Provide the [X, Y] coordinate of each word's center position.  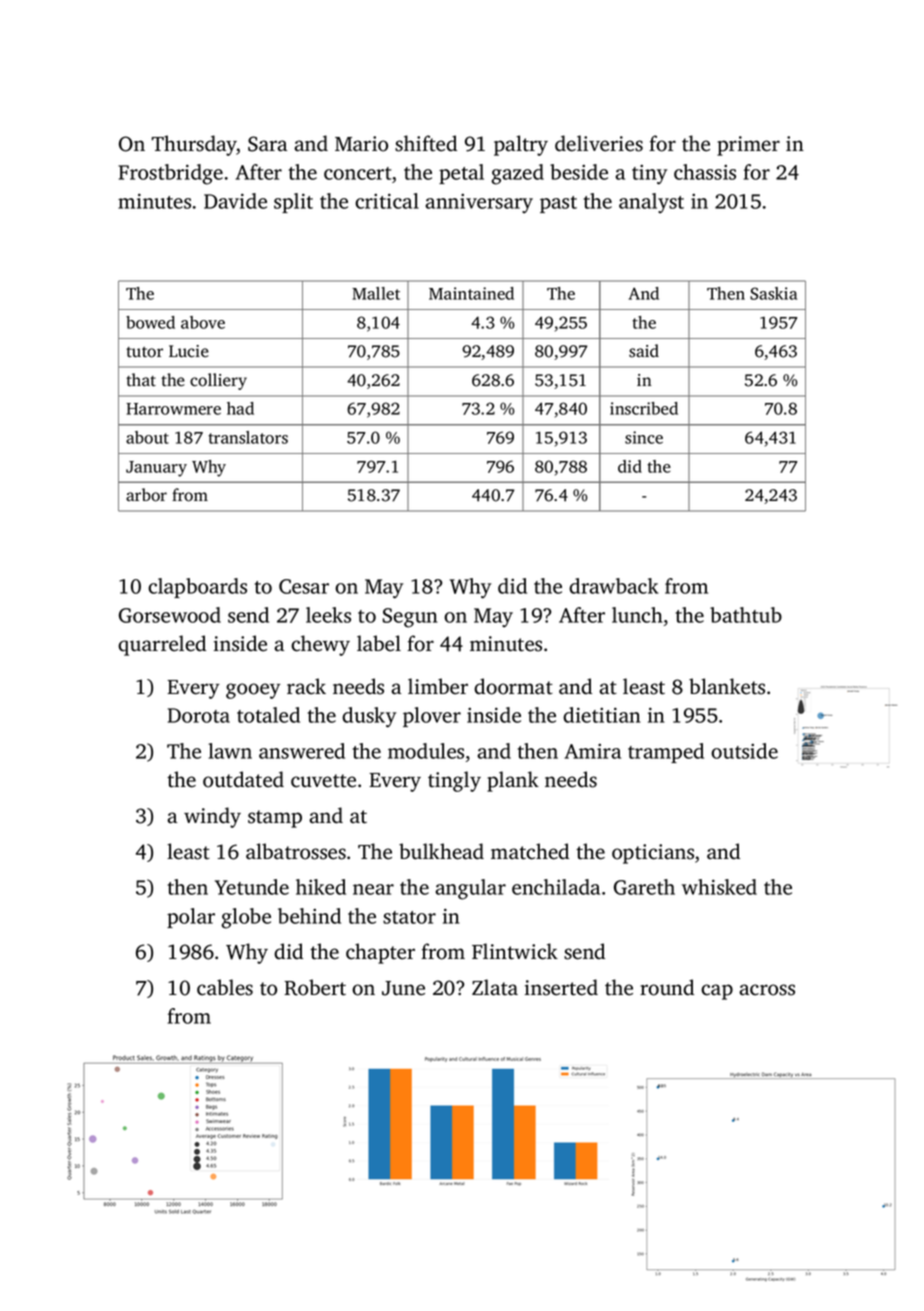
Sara [267, 144]
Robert [315, 987]
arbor [146, 495]
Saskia [773, 293]
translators [248, 437]
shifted [426, 143]
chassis [705, 172]
